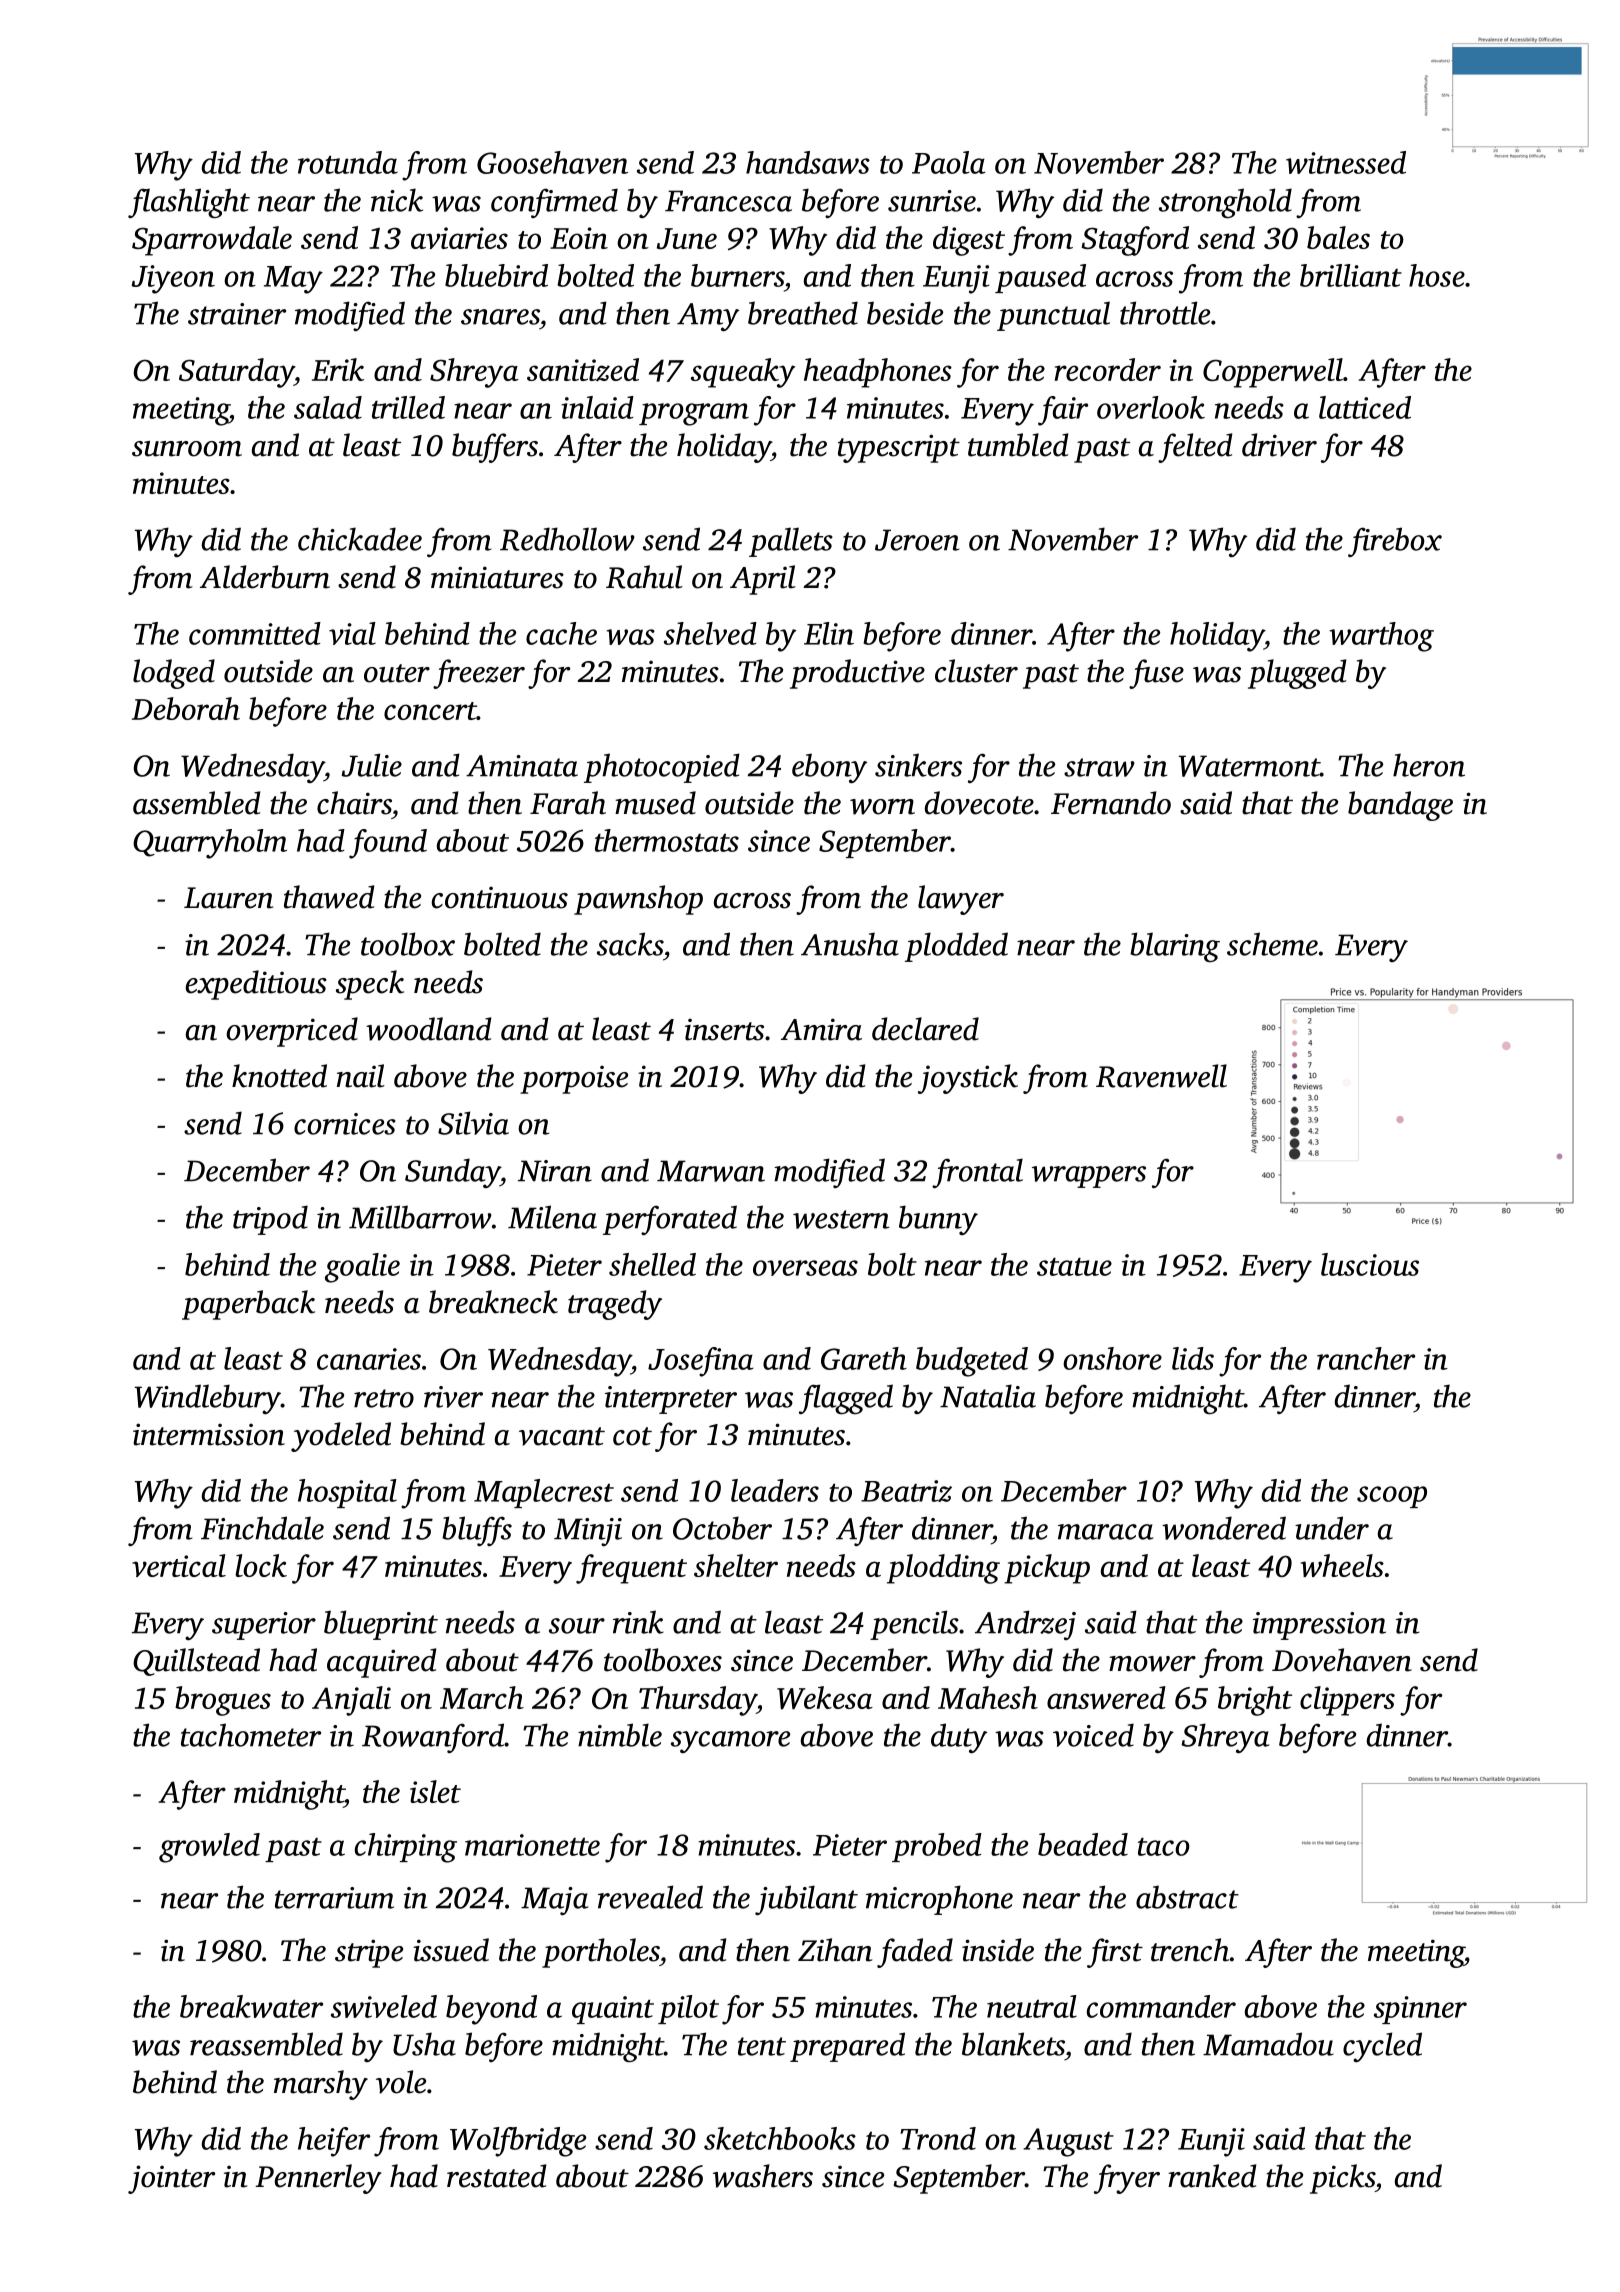 This screenshot has width=1620, height=2292. I want to click on inside, so click(998, 1950).
